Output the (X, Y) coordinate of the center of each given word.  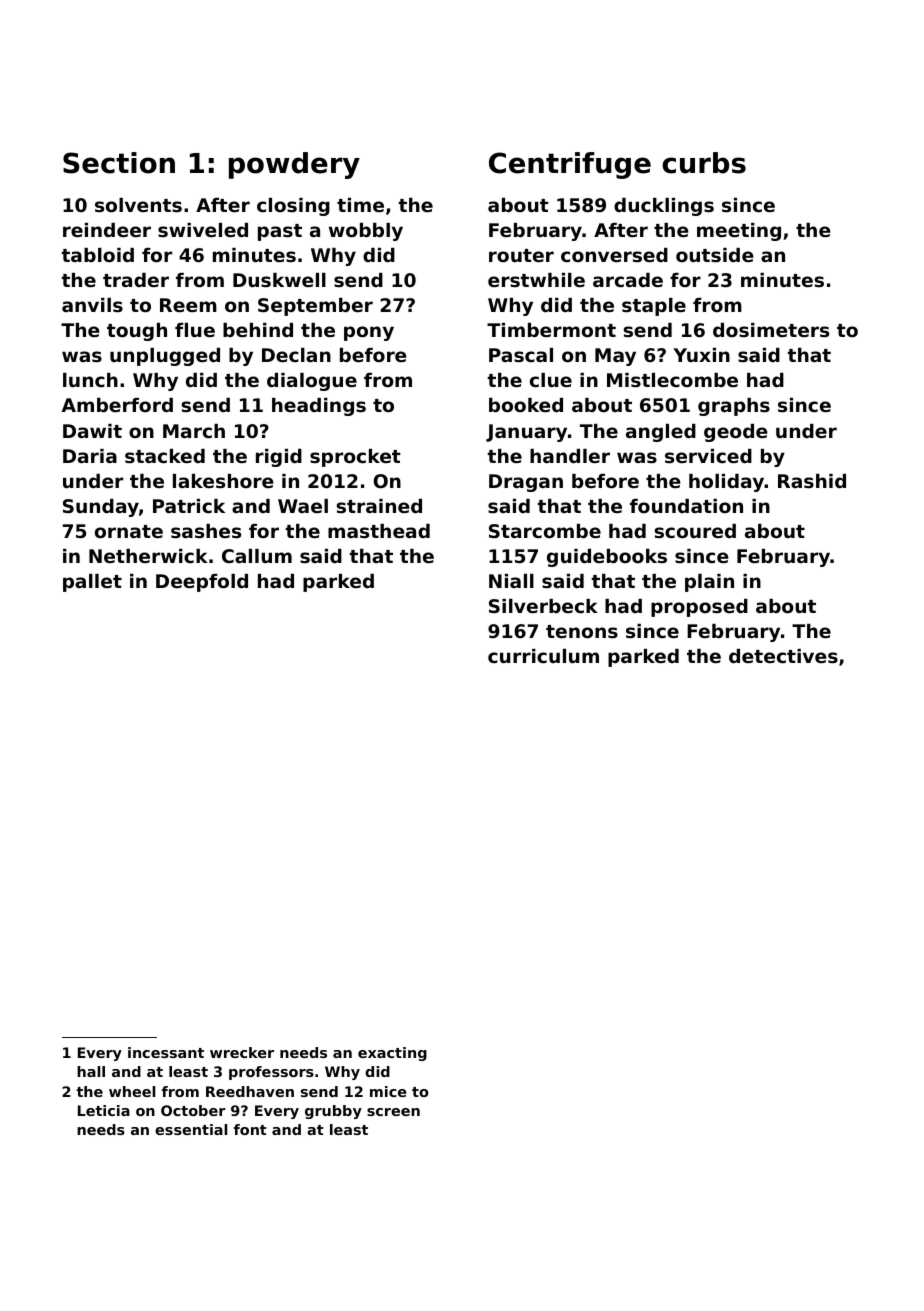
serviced (708, 456)
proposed (699, 608)
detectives (783, 656)
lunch (90, 380)
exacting (392, 1054)
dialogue (312, 382)
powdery (294, 165)
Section (119, 163)
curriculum (543, 656)
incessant (166, 1052)
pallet (92, 583)
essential (191, 1129)
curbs (704, 163)
